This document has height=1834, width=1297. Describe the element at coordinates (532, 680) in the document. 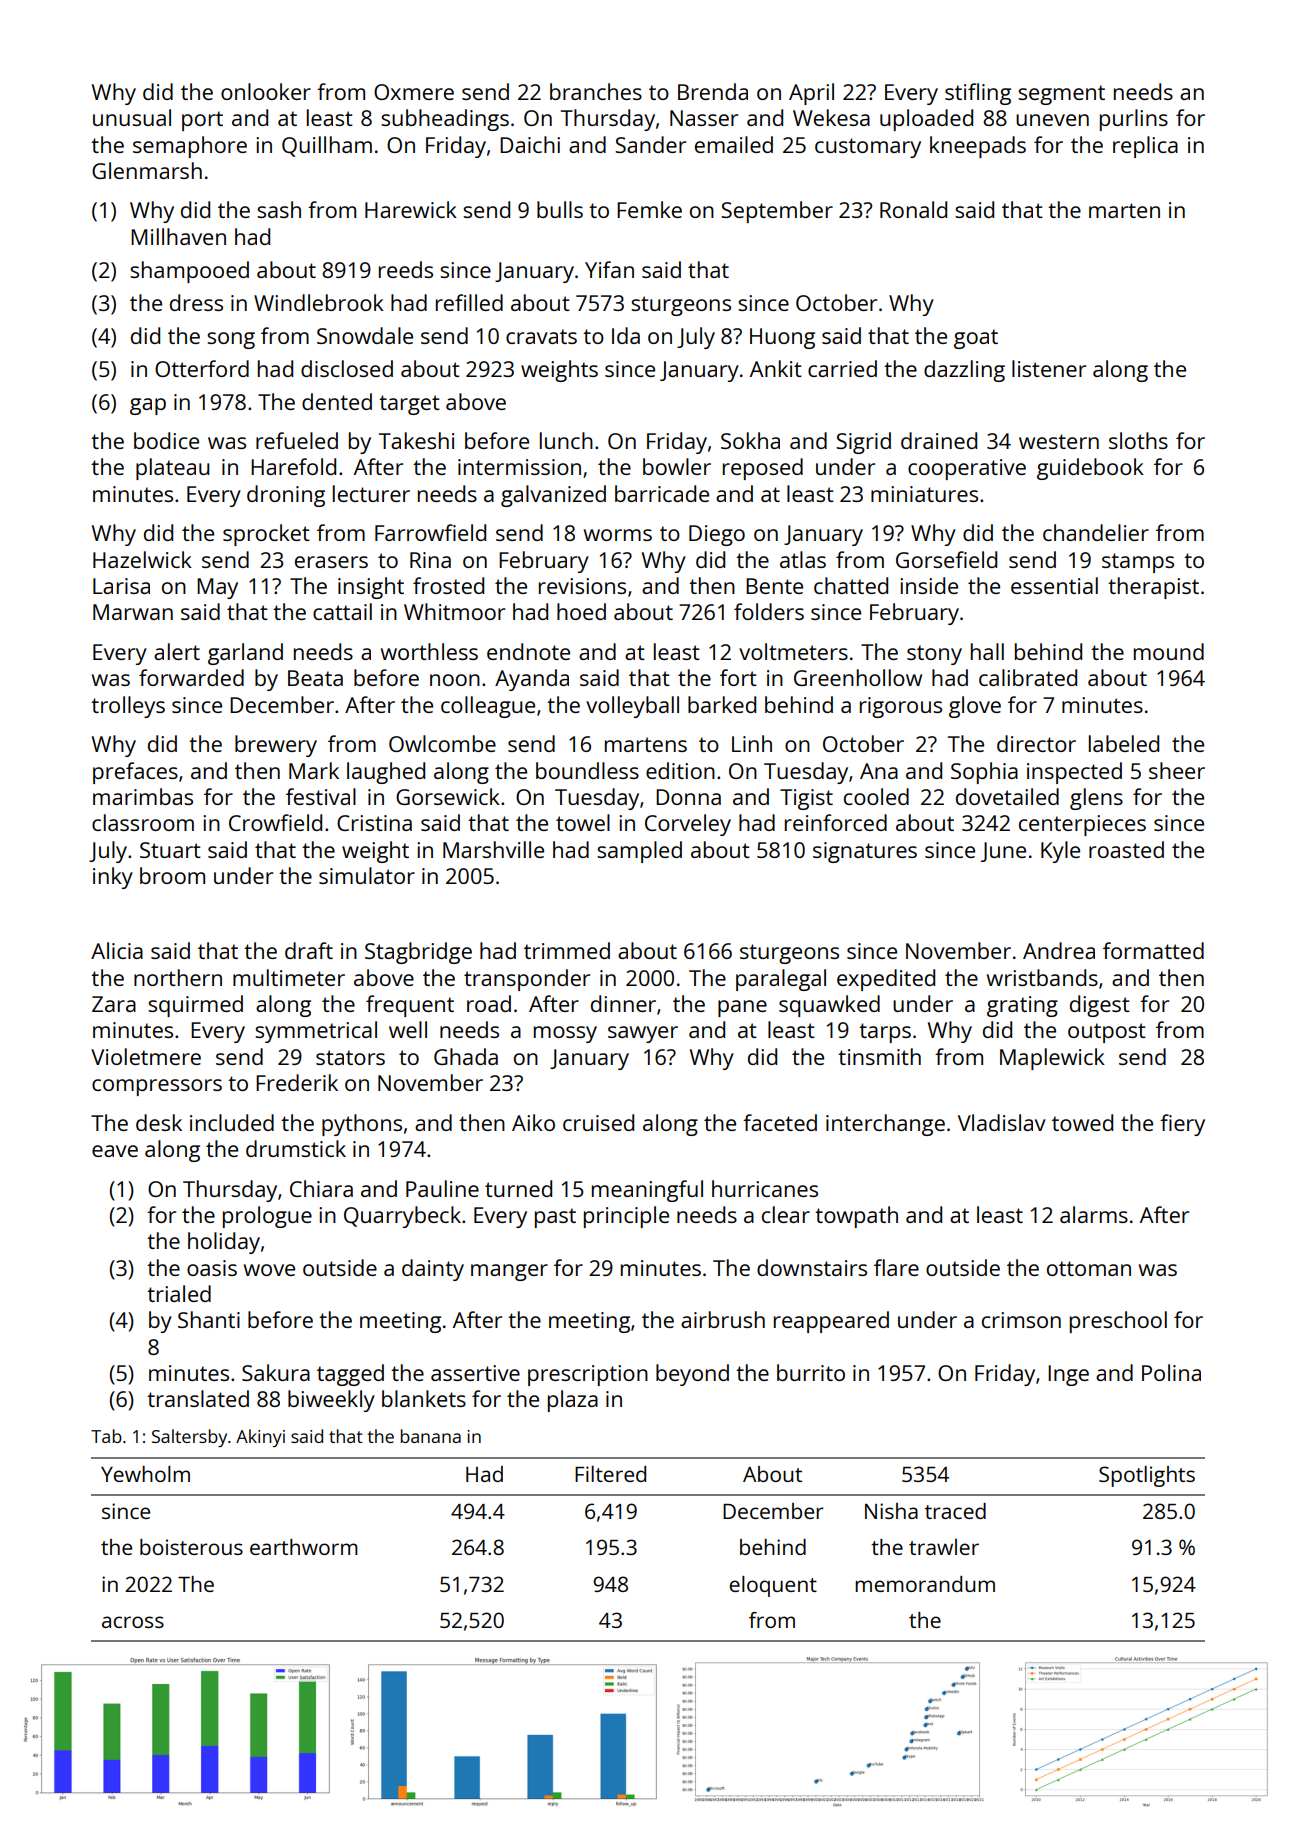

I see `Ayanda` at that location.
